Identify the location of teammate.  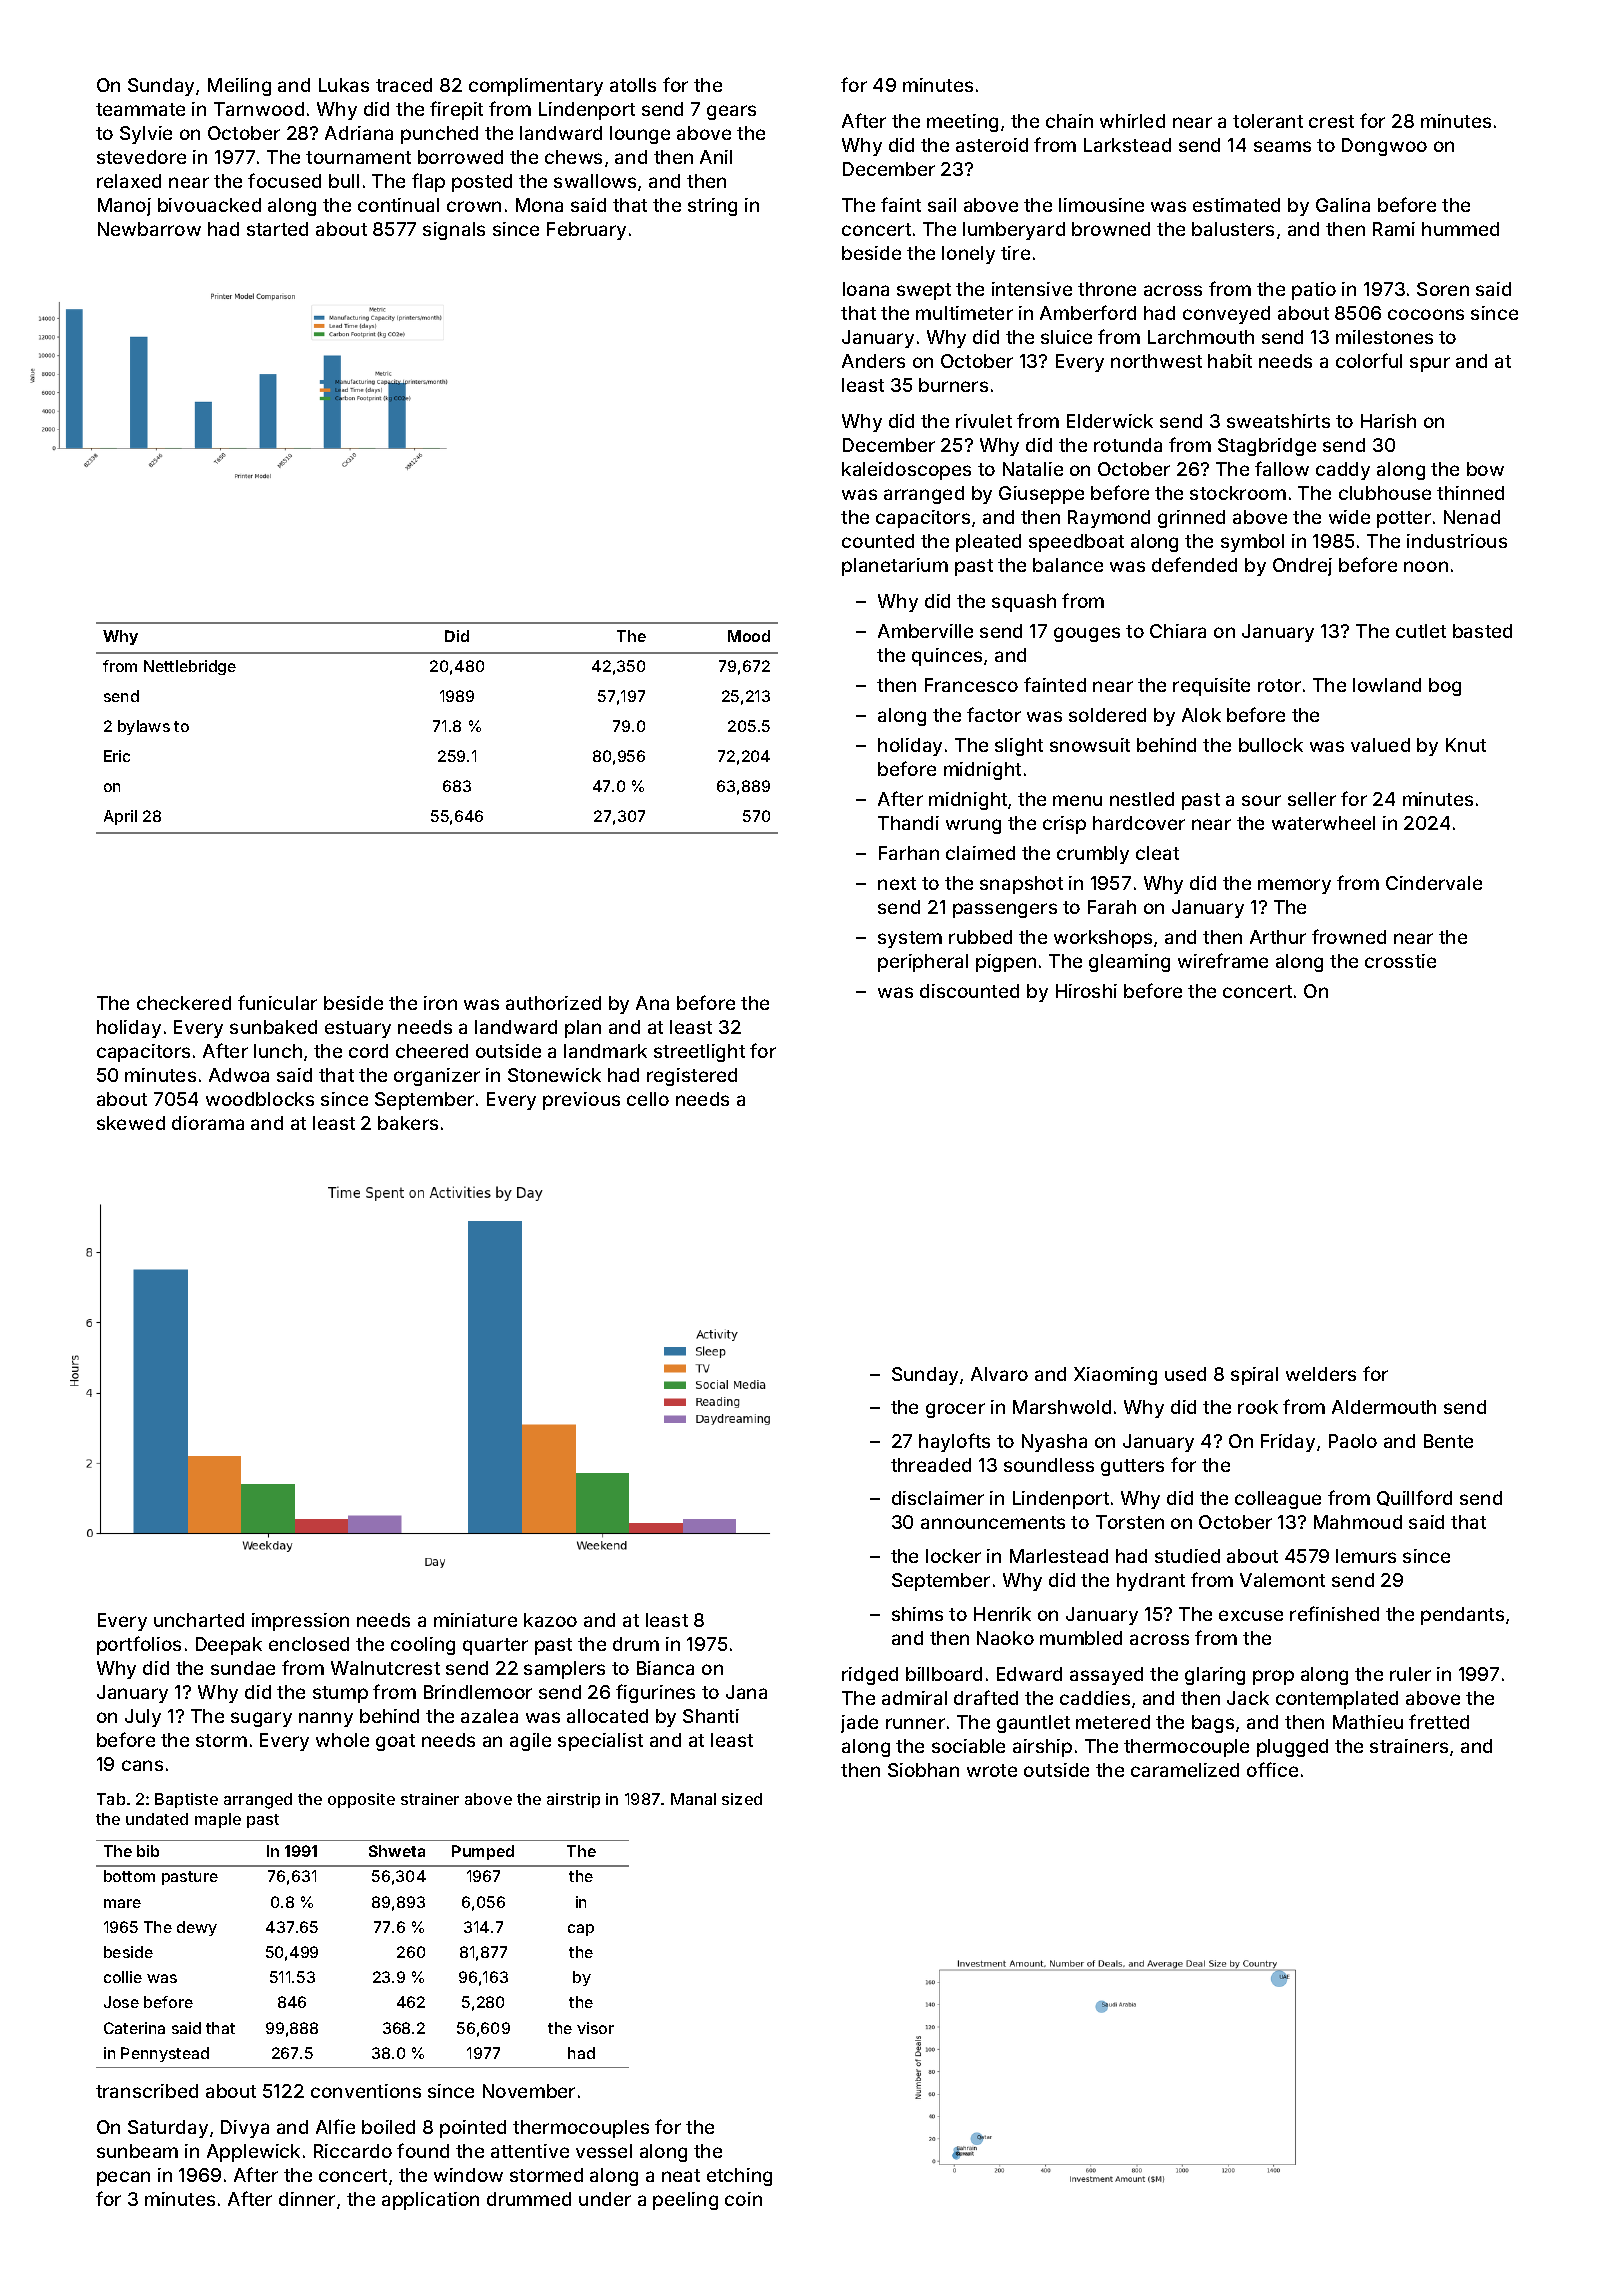
(140, 109).
